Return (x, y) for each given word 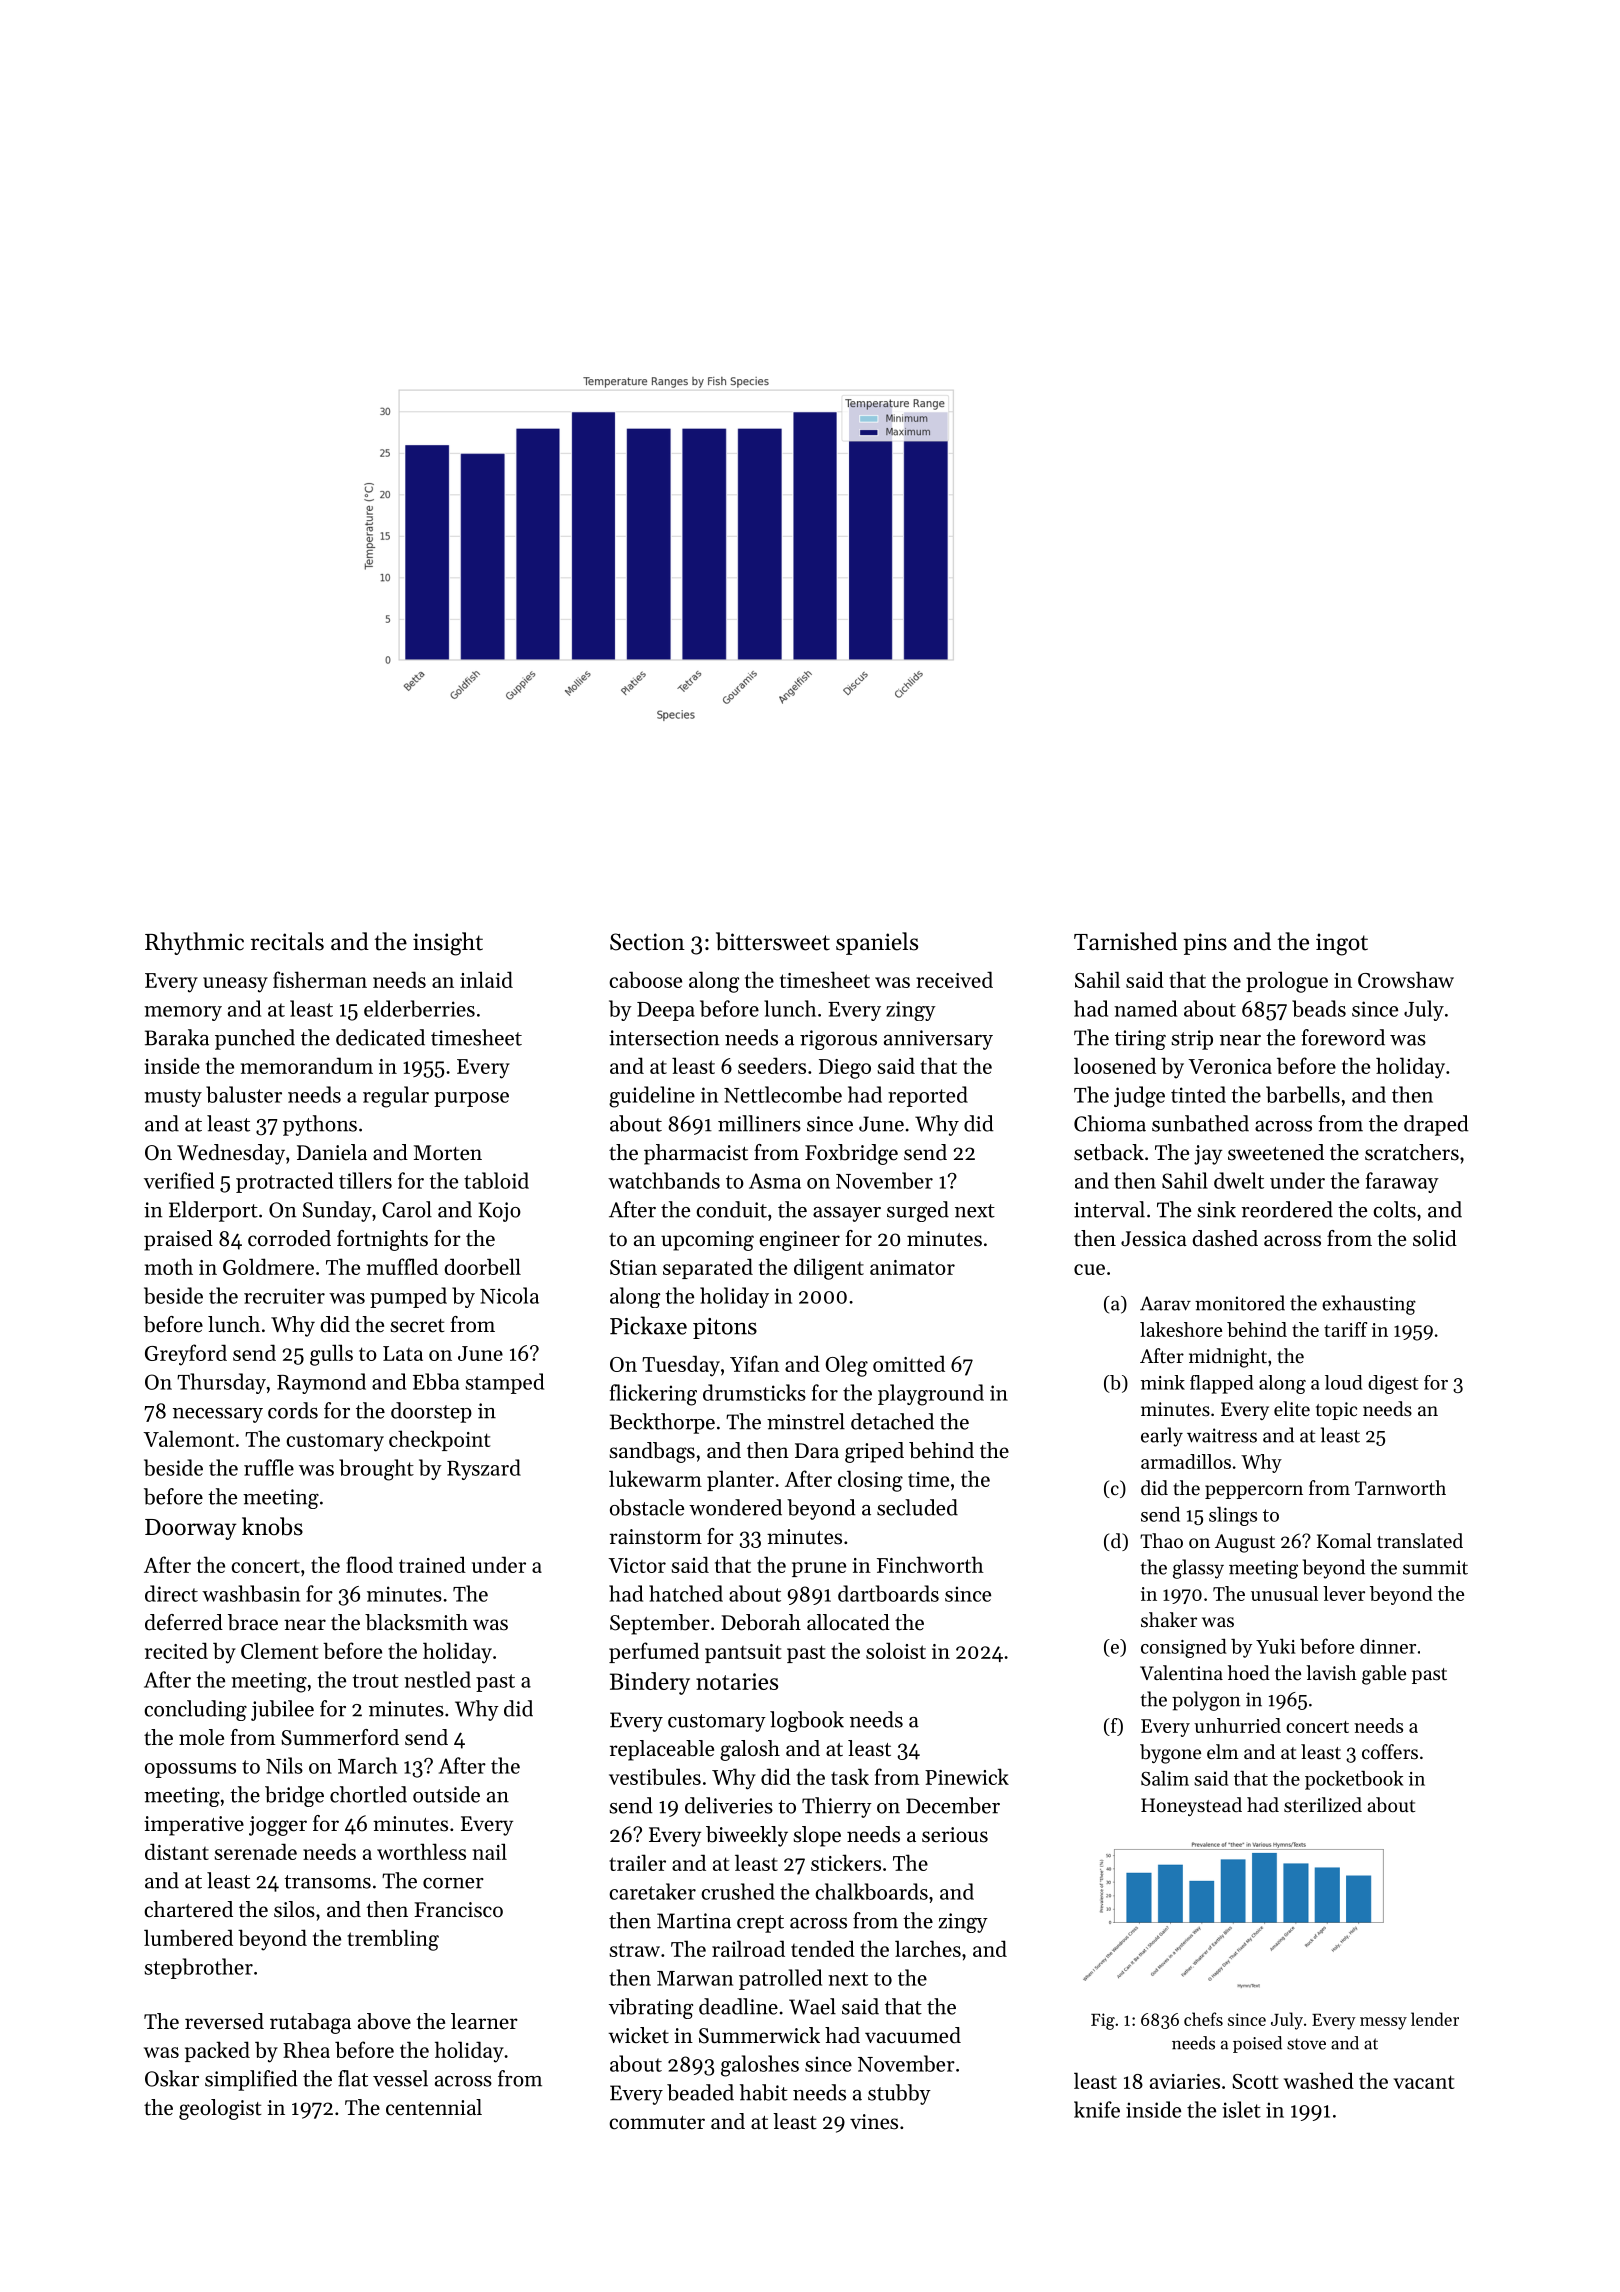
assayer (847, 1214)
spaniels (877, 943)
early (1162, 1437)
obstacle (647, 1507)
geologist (220, 2109)
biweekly (747, 1836)
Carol (407, 1209)
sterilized (1323, 1805)
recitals (287, 941)
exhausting (1369, 1305)
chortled (368, 1794)
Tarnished (1126, 941)
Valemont (188, 1438)
